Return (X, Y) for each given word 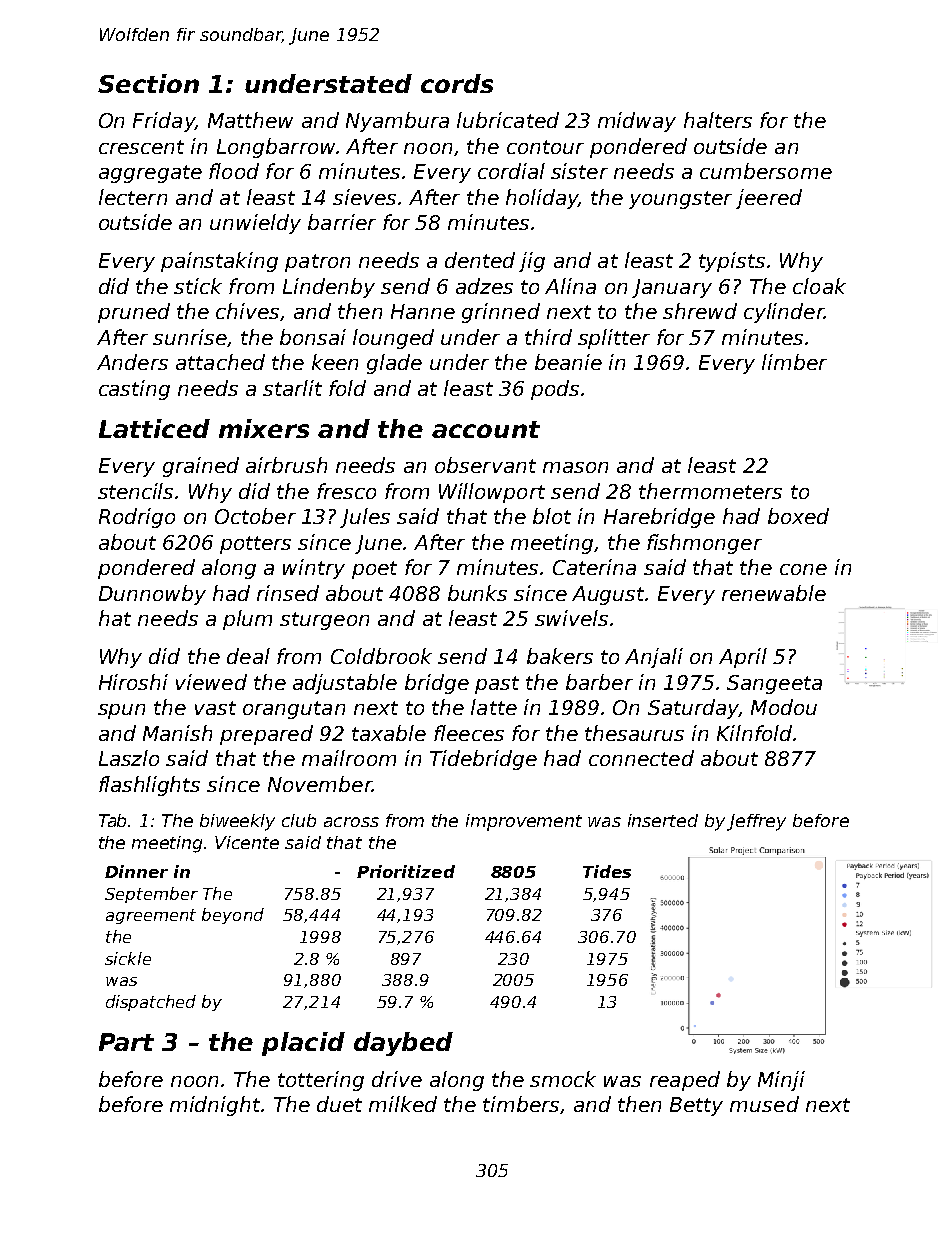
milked (403, 1104)
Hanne (423, 311)
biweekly (237, 822)
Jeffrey (756, 822)
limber (794, 362)
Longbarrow (276, 148)
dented (480, 260)
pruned (134, 313)
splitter (614, 339)
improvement (524, 822)
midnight (215, 1106)
